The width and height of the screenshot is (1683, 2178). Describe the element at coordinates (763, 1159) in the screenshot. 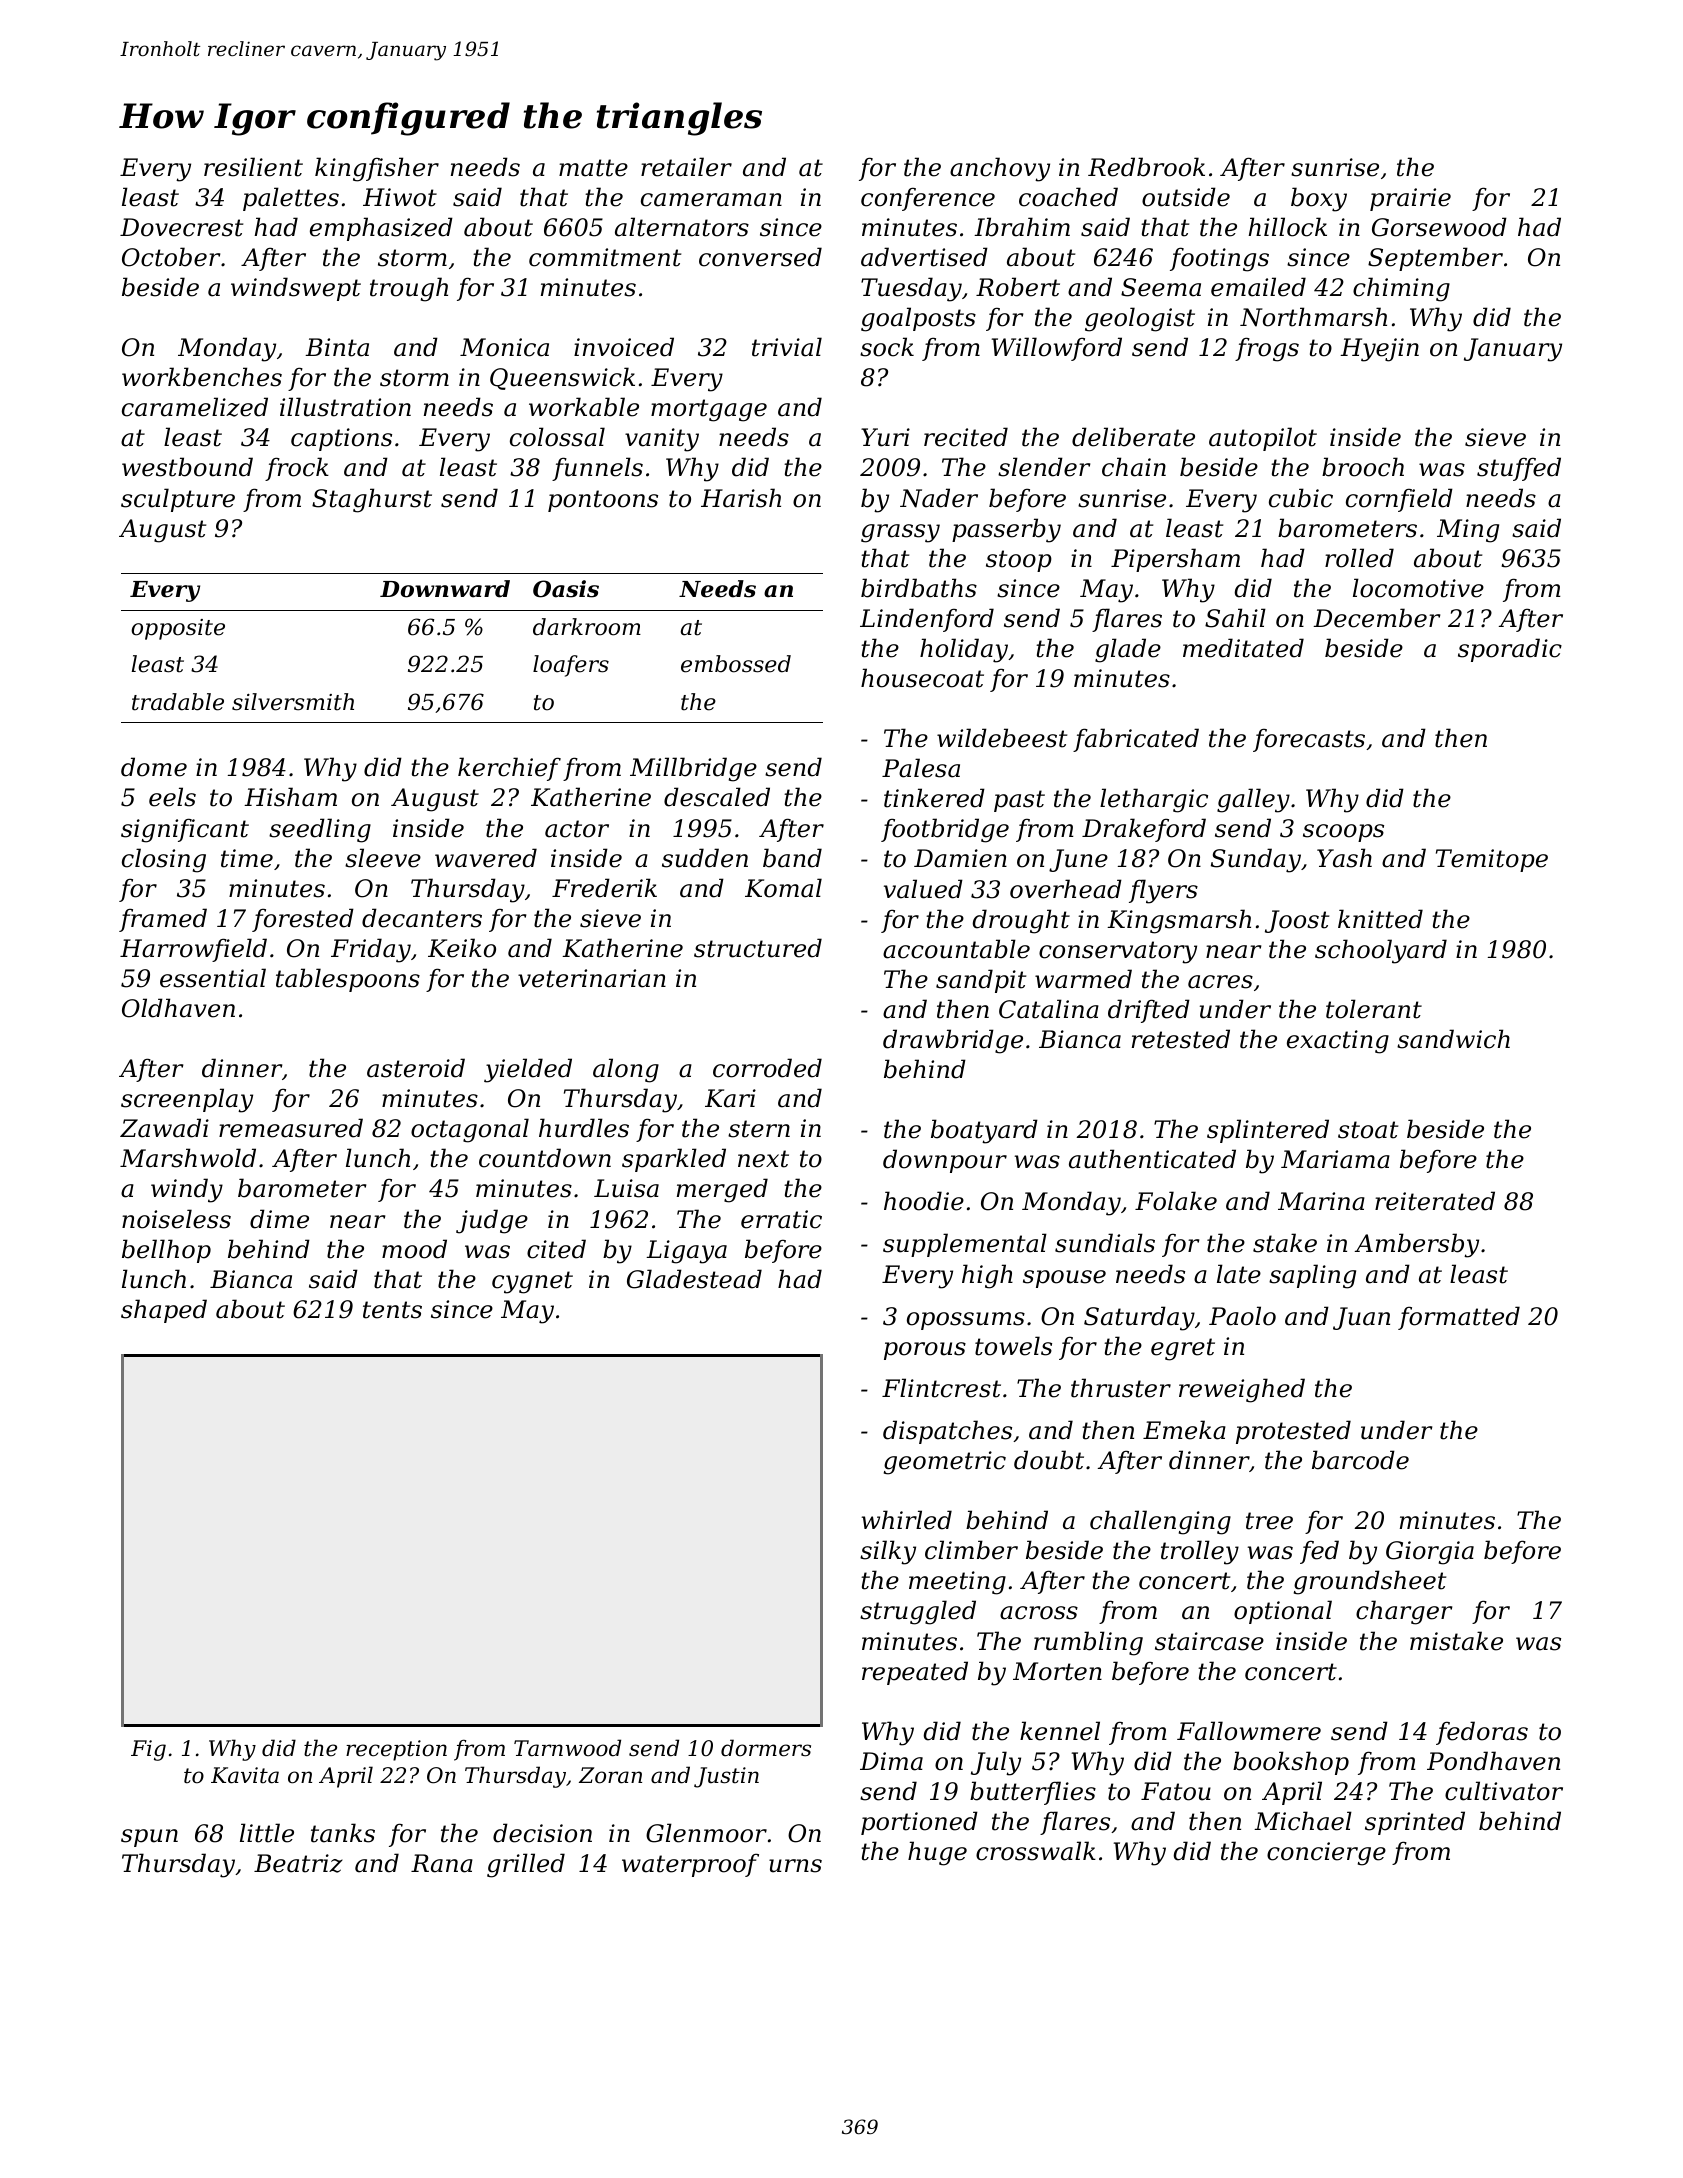

I see `next` at that location.
